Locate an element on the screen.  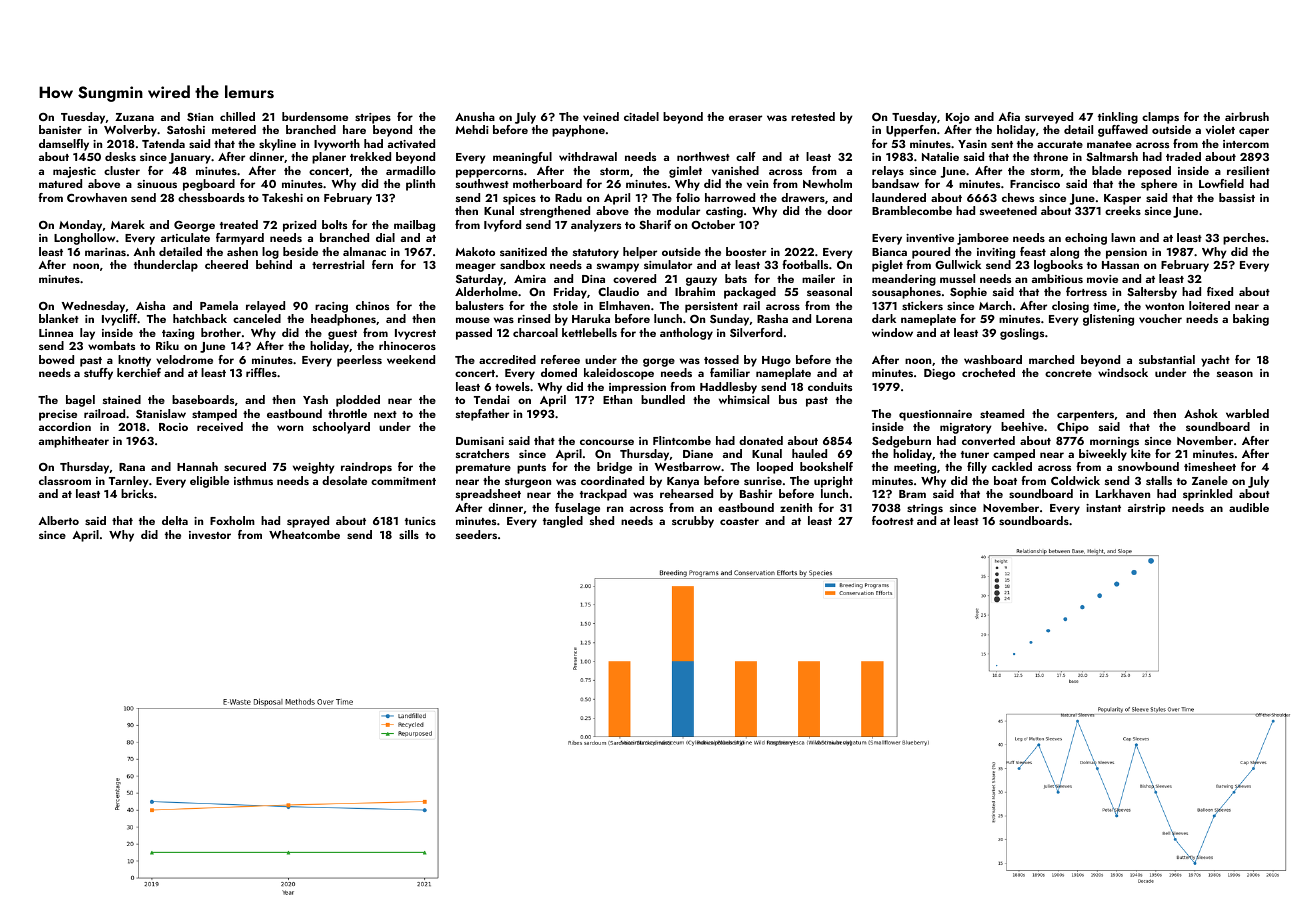
statutory is located at coordinates (596, 254).
